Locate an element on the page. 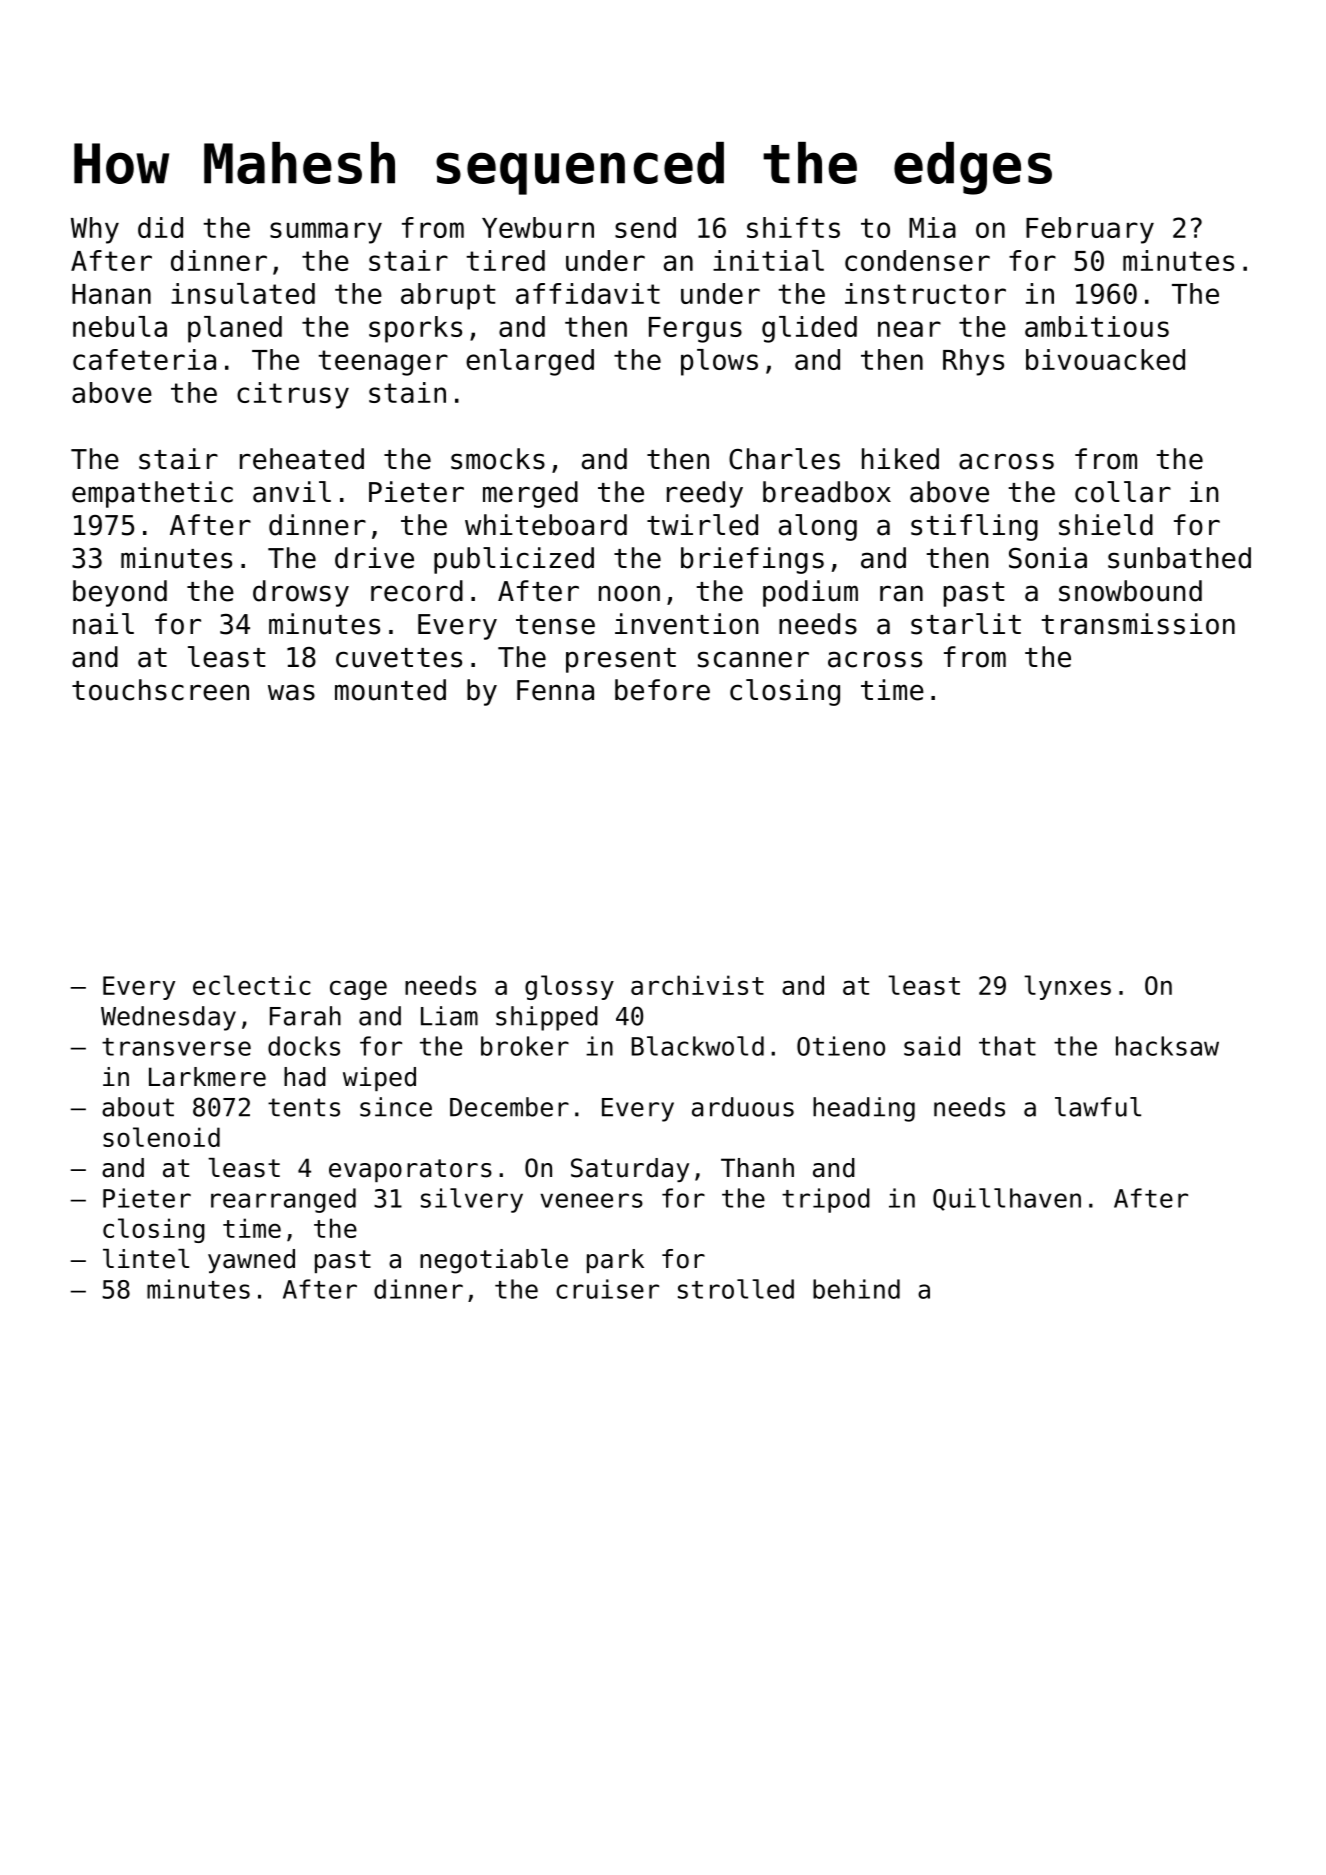 The height and width of the page is (1875, 1326). summary is located at coordinates (326, 233).
